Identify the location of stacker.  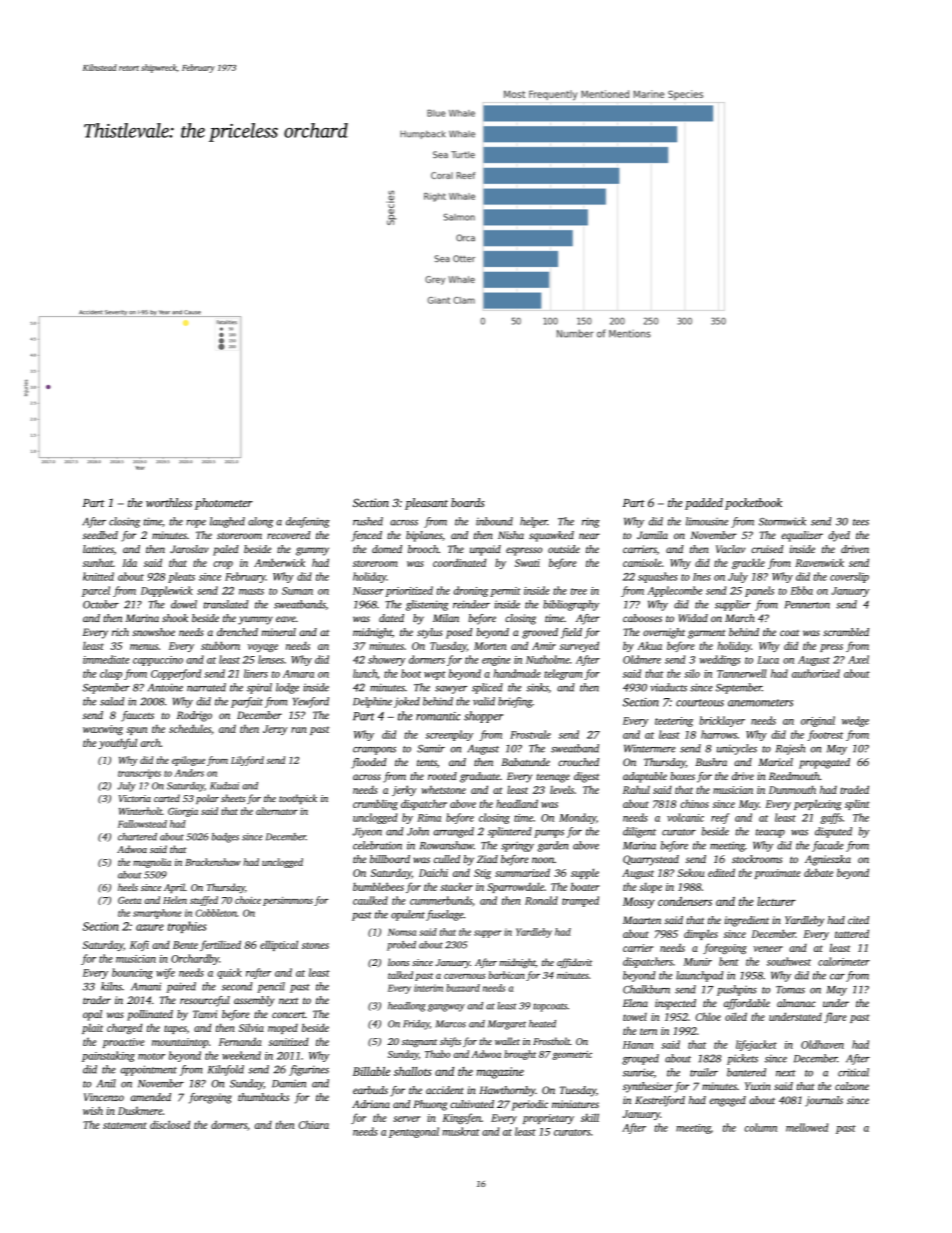
(456, 886).
